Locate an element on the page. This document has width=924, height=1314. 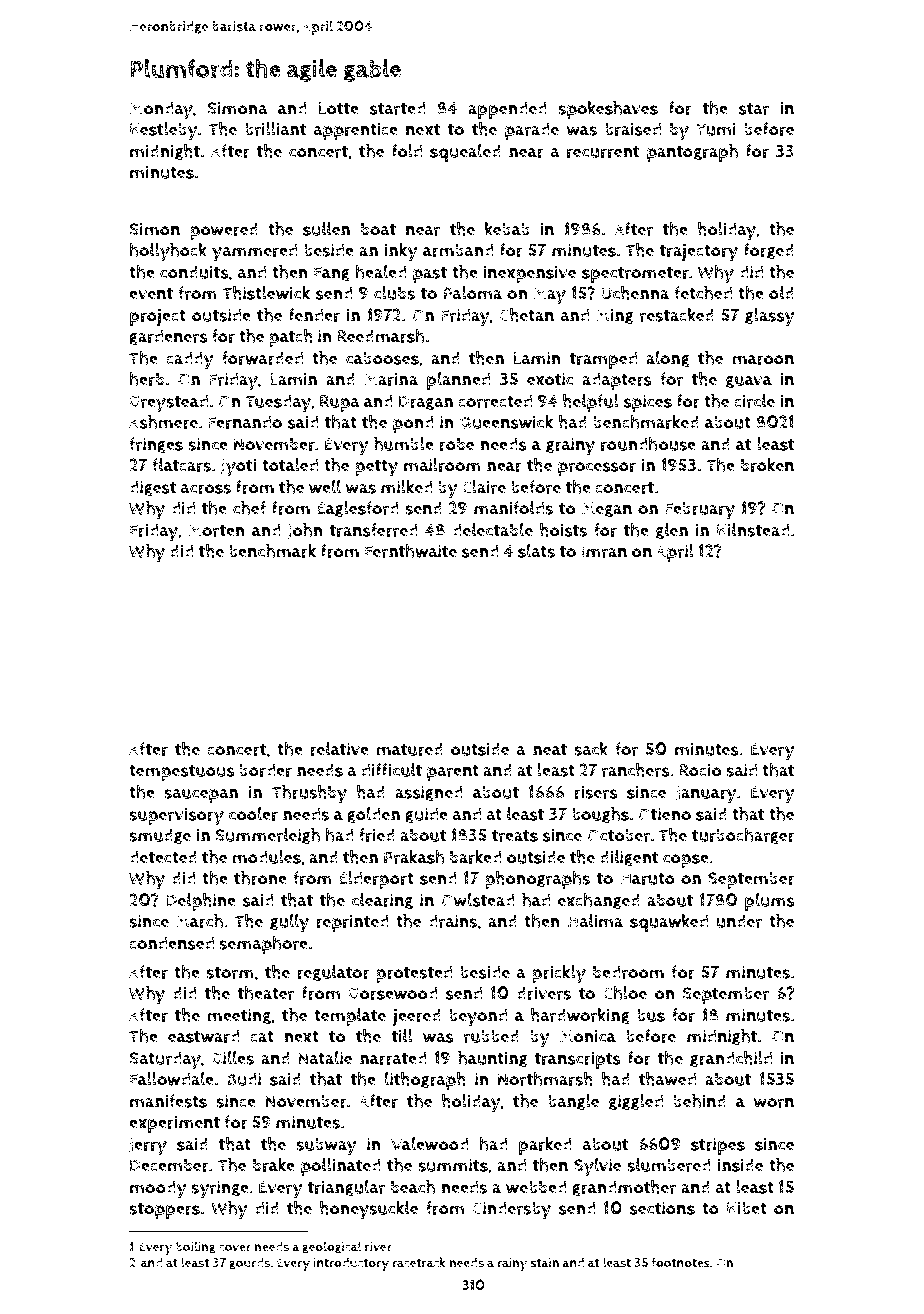
Yumi is located at coordinates (716, 129).
